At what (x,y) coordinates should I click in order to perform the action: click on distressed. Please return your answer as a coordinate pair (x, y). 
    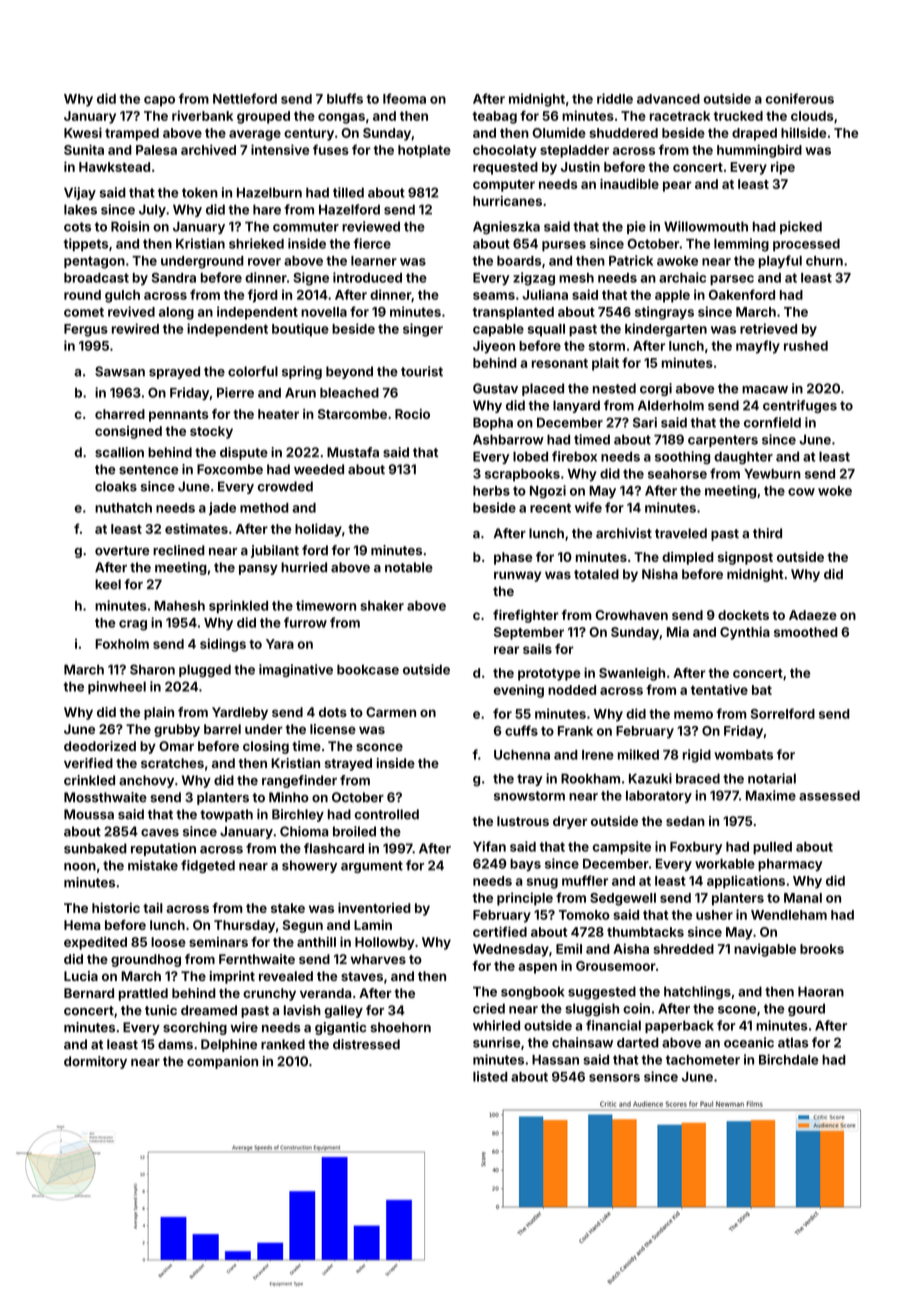
    Looking at the image, I should click on (366, 1044).
